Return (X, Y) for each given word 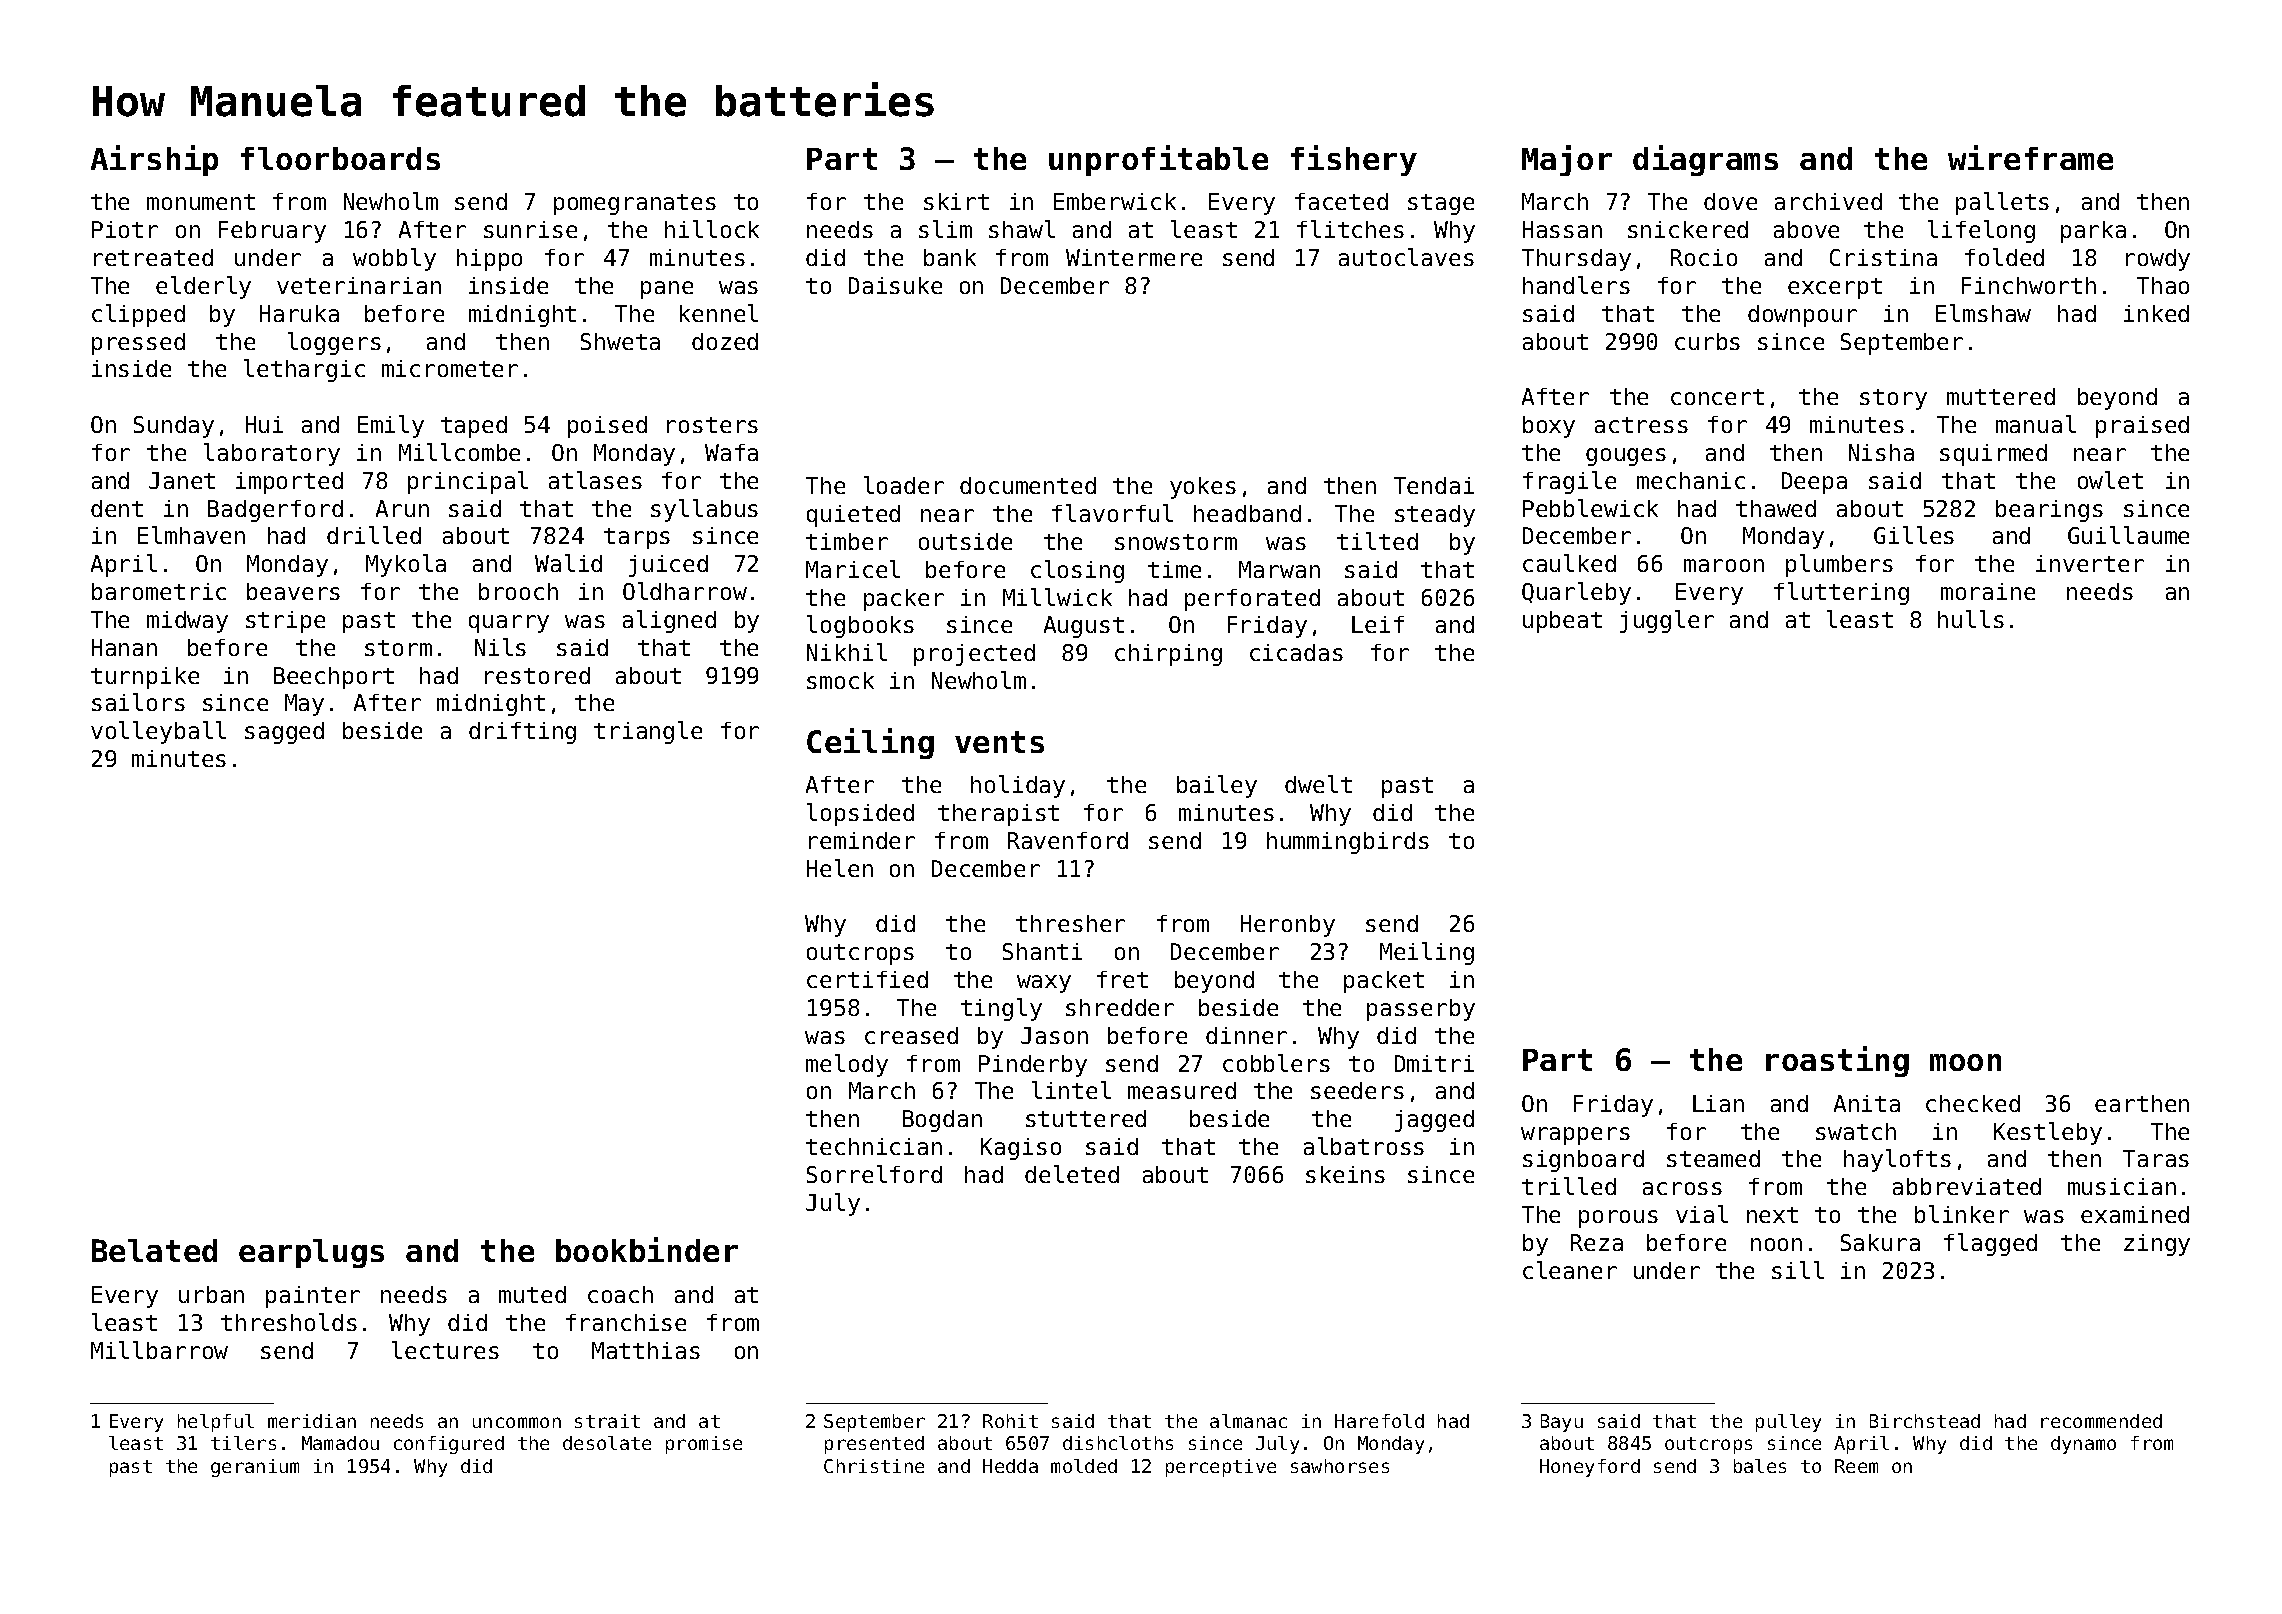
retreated (153, 257)
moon (1965, 1062)
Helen (840, 868)
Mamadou (340, 1443)
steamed (1713, 1158)
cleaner (1570, 1270)
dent (117, 508)
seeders (1357, 1090)
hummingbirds (1348, 843)
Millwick (1057, 597)
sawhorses (1340, 1466)
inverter (2090, 563)
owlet (2110, 480)
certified (867, 979)
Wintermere (1134, 257)
